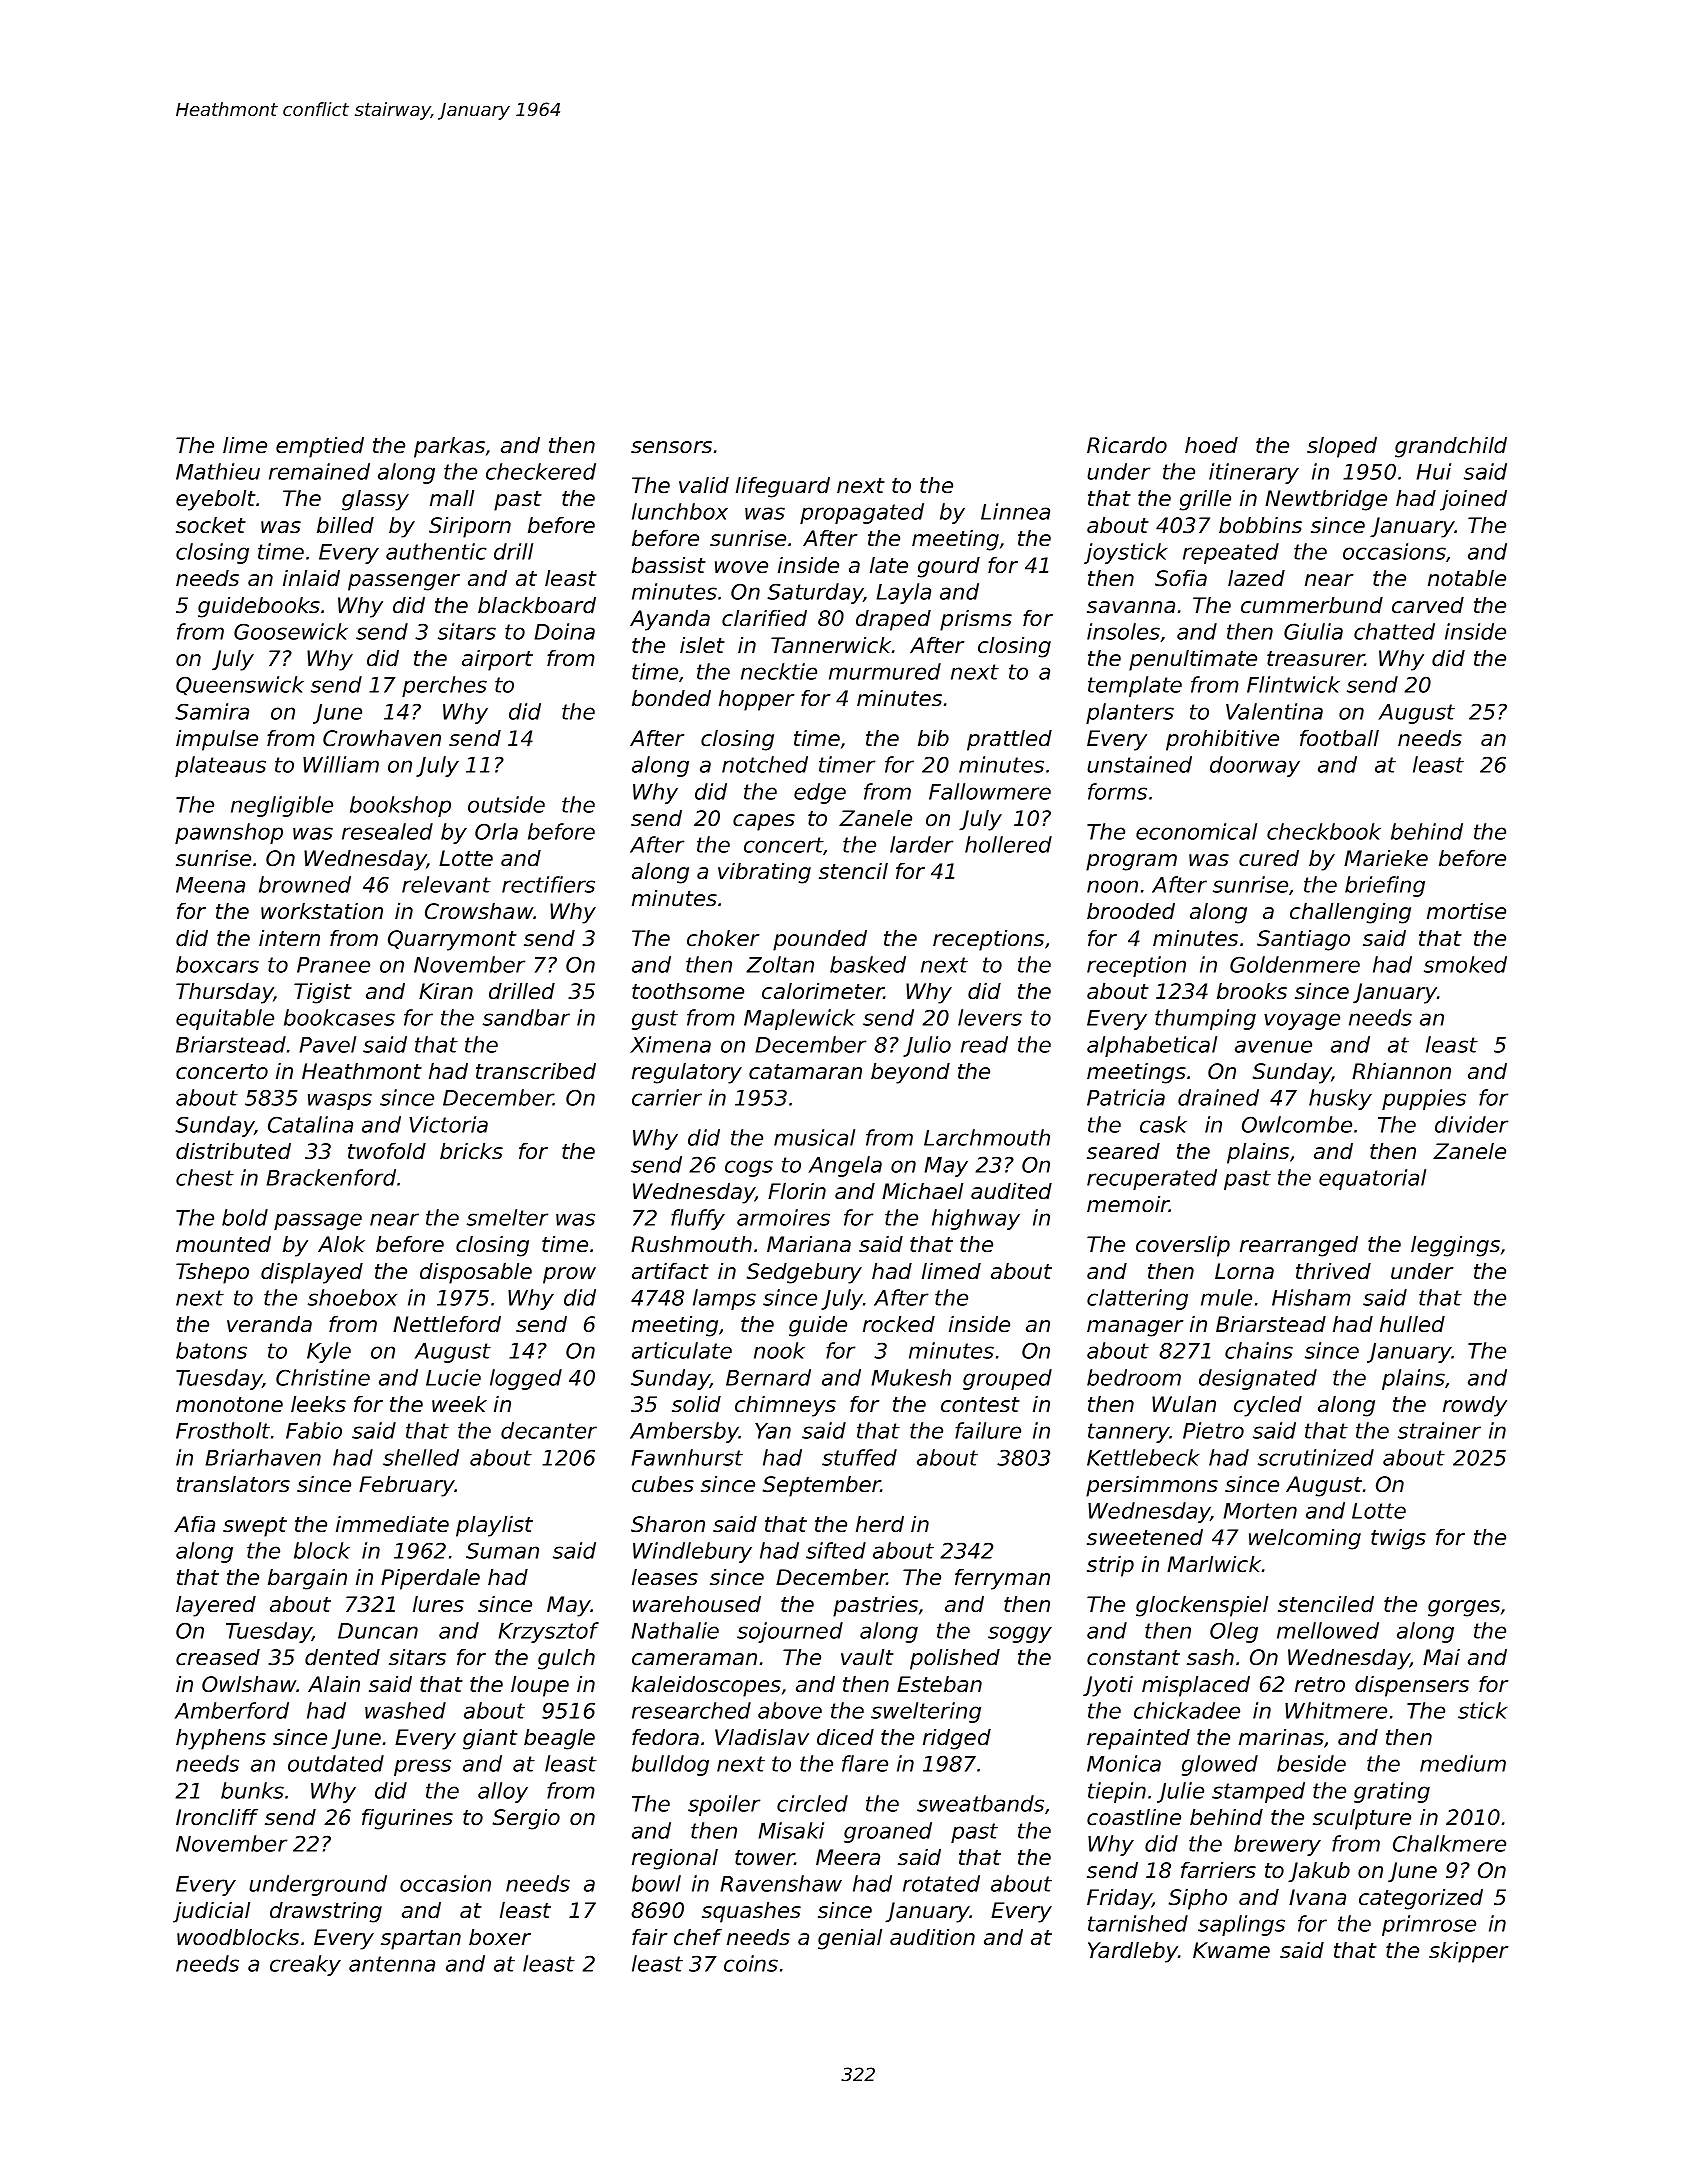  Describe the element at coordinates (305, 1965) in the page. I see `creaky` at that location.
